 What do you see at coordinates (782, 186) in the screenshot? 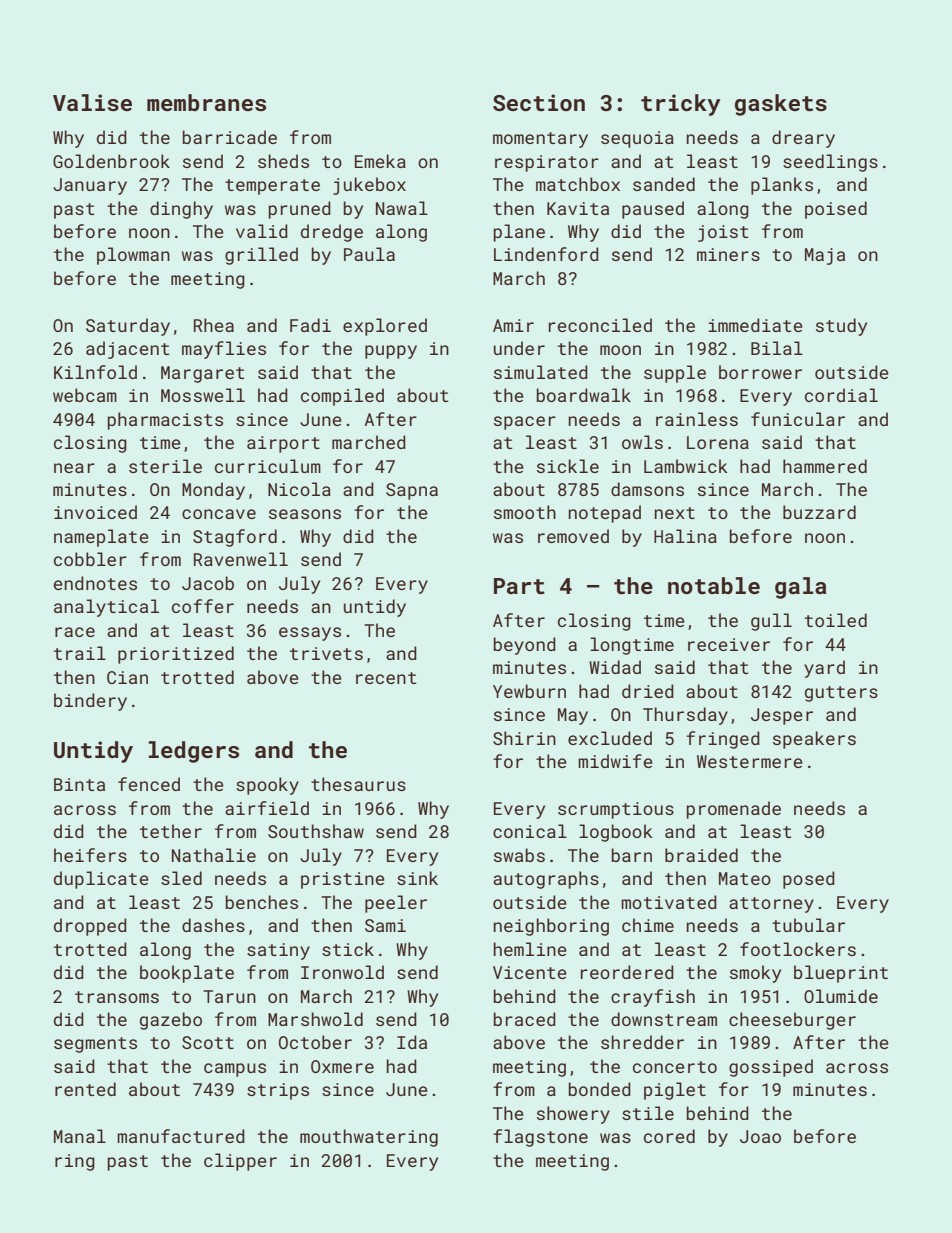
I see `planks` at bounding box center [782, 186].
